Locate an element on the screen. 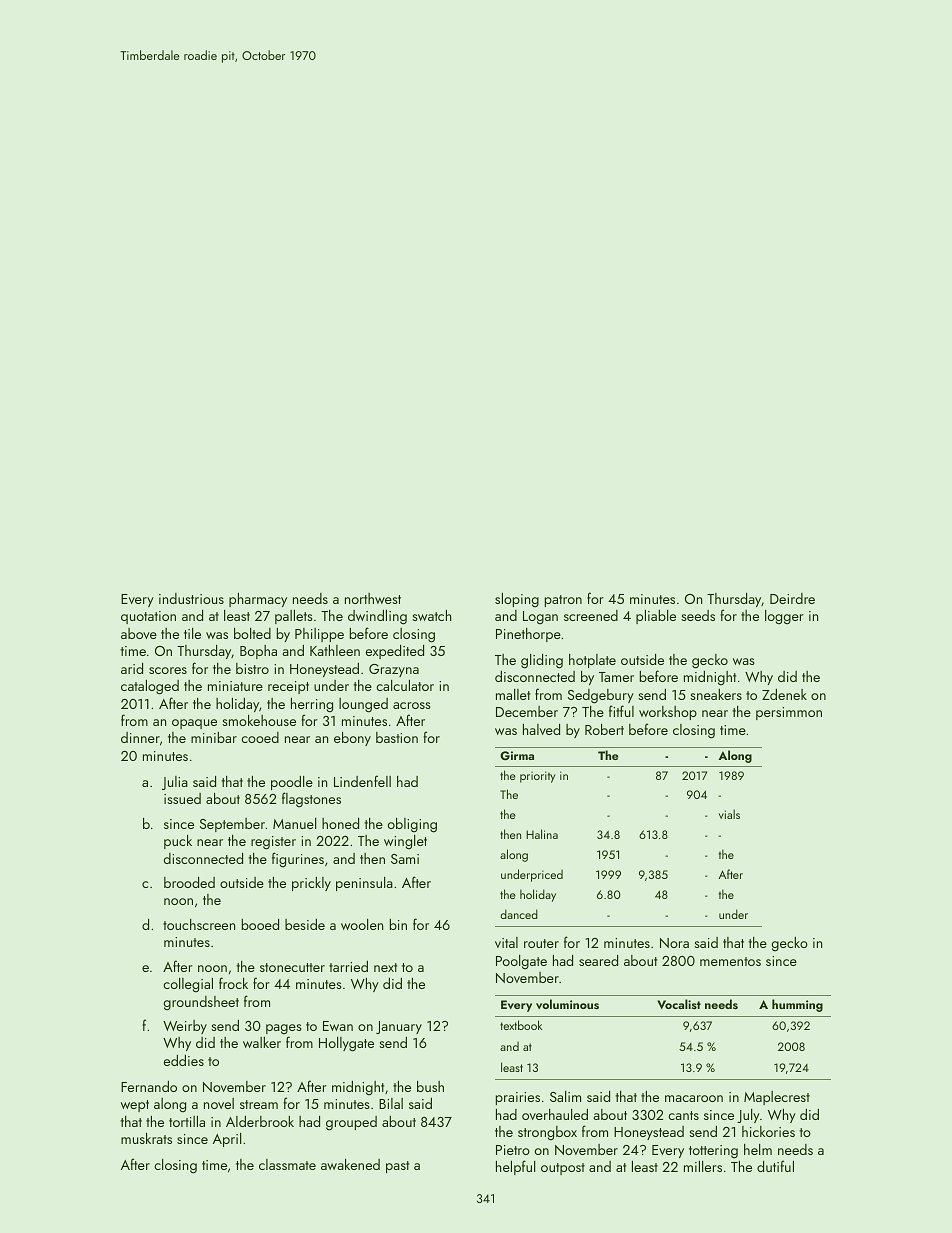  Deirdre is located at coordinates (792, 598).
